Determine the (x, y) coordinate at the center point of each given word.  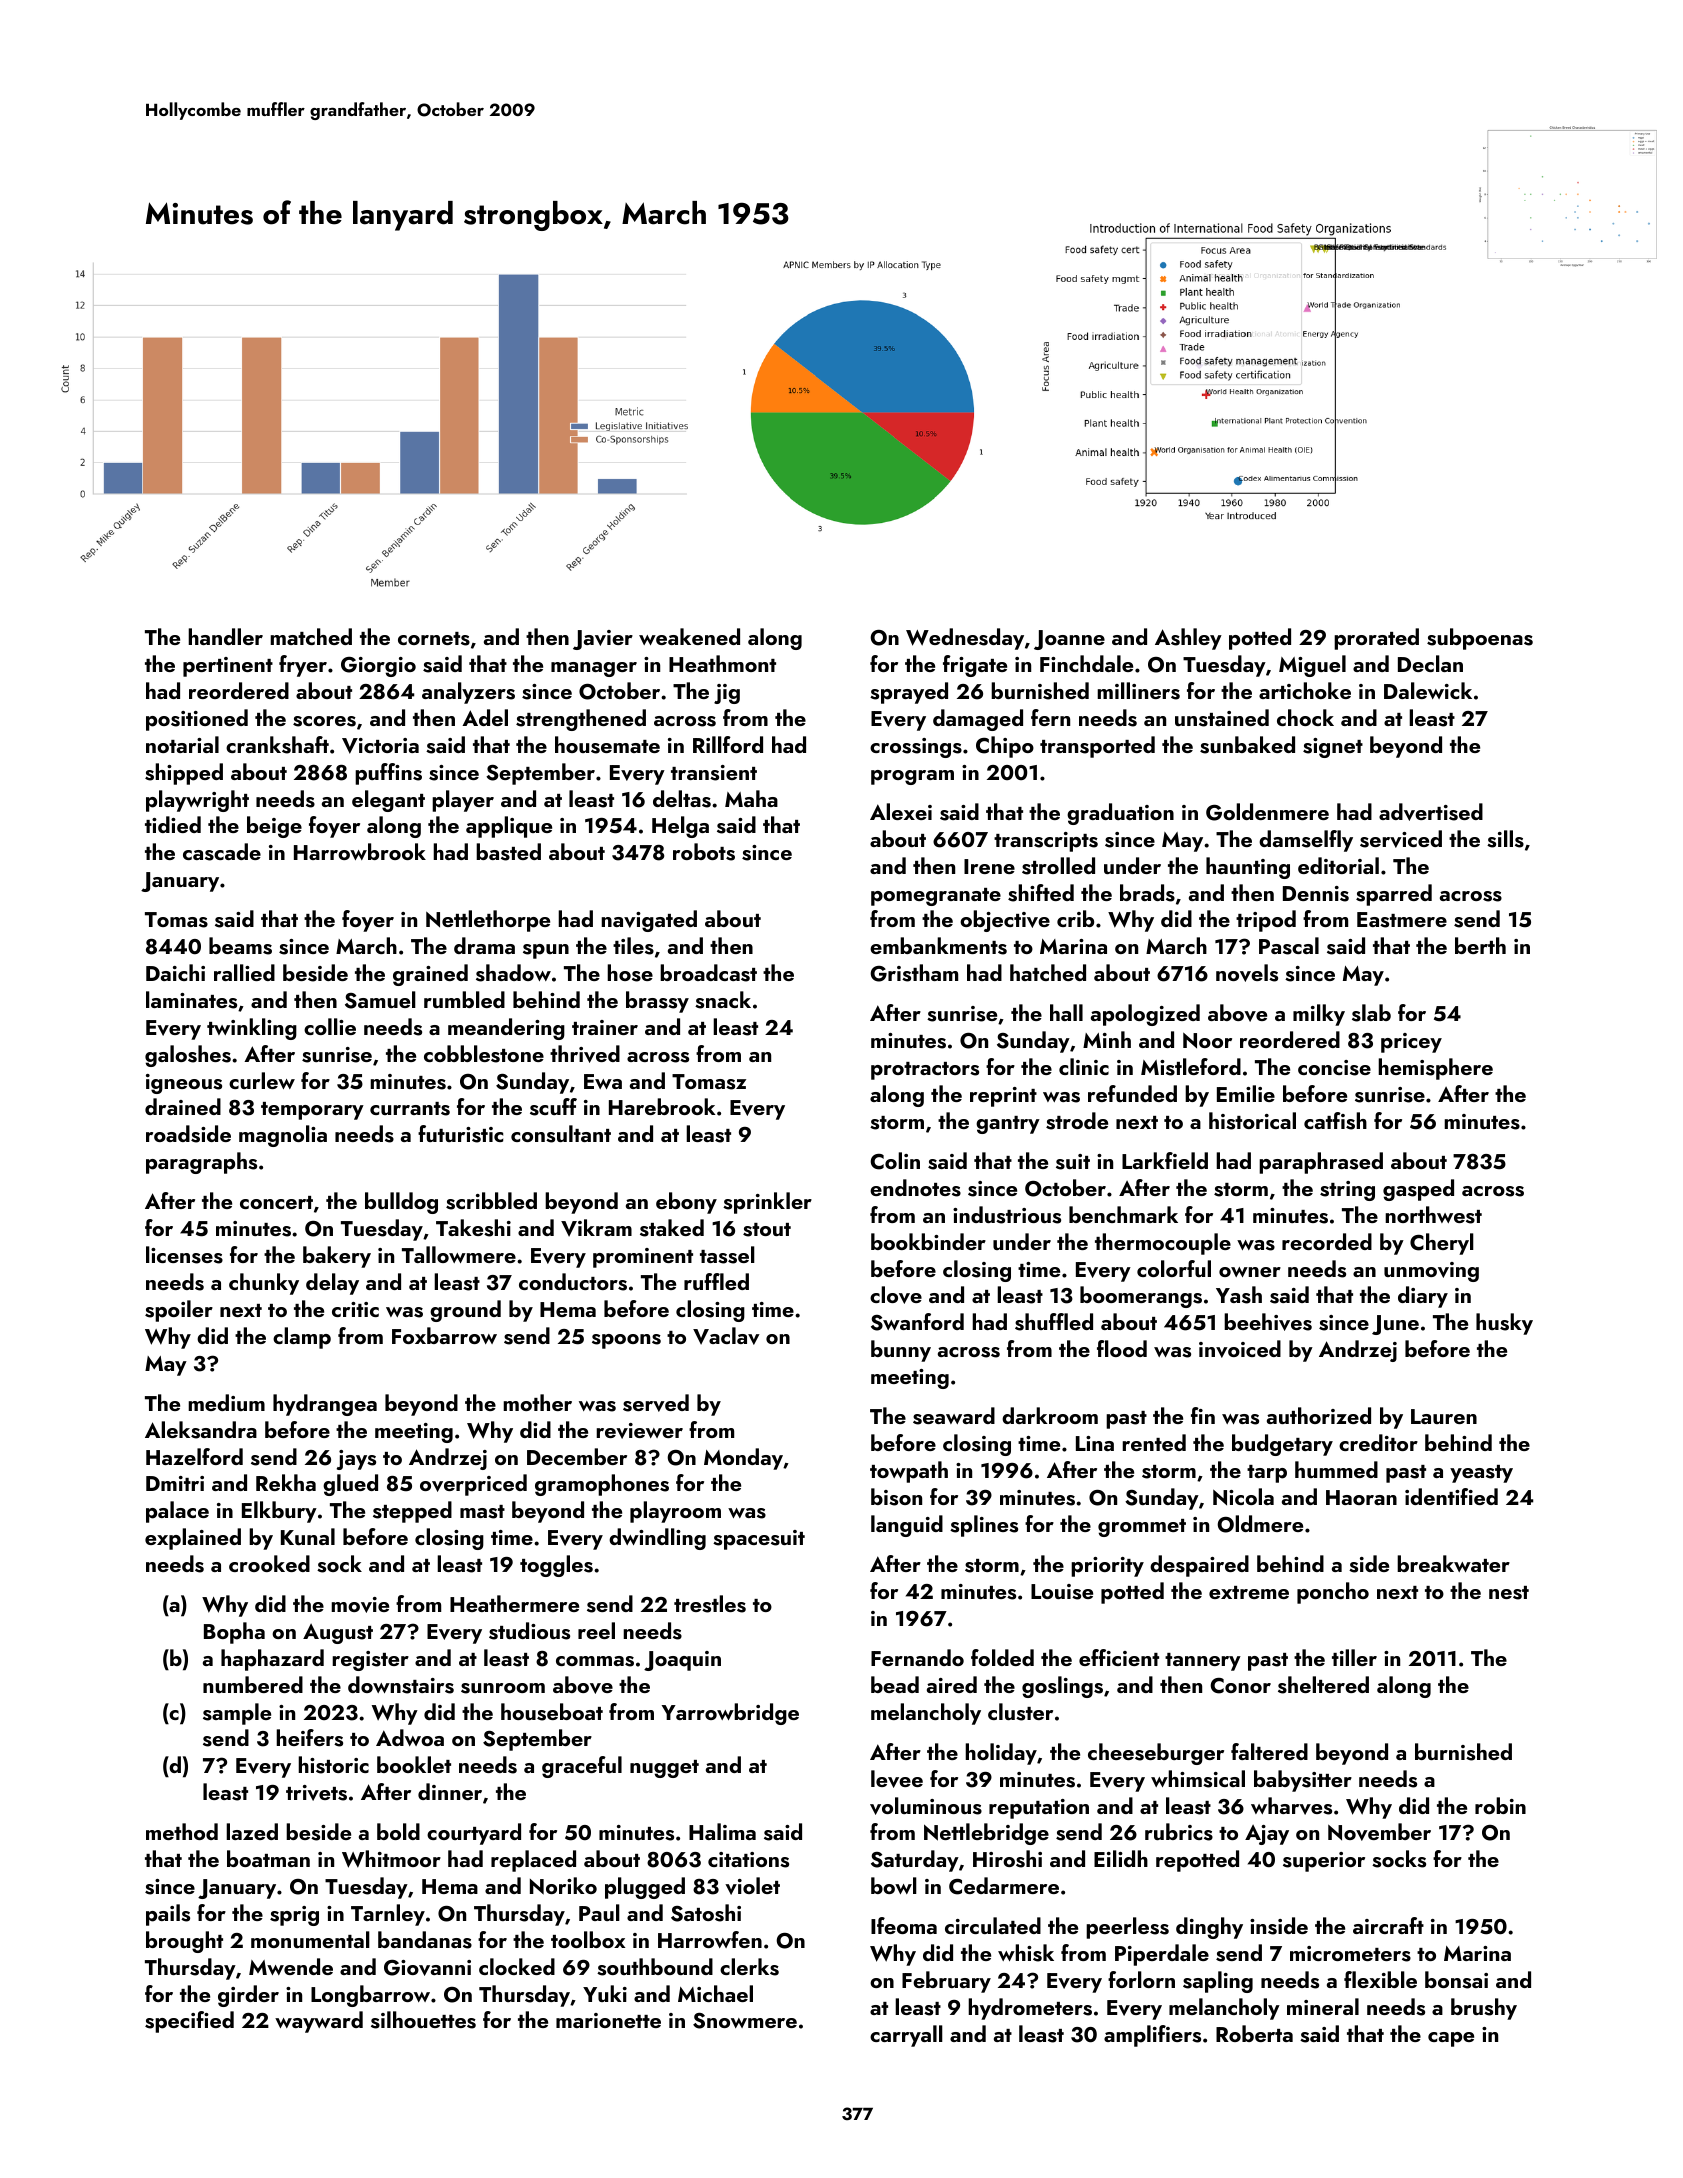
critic (355, 1309)
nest (1509, 1593)
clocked (517, 1966)
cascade (222, 852)
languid (907, 1526)
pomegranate (936, 897)
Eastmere (1402, 920)
